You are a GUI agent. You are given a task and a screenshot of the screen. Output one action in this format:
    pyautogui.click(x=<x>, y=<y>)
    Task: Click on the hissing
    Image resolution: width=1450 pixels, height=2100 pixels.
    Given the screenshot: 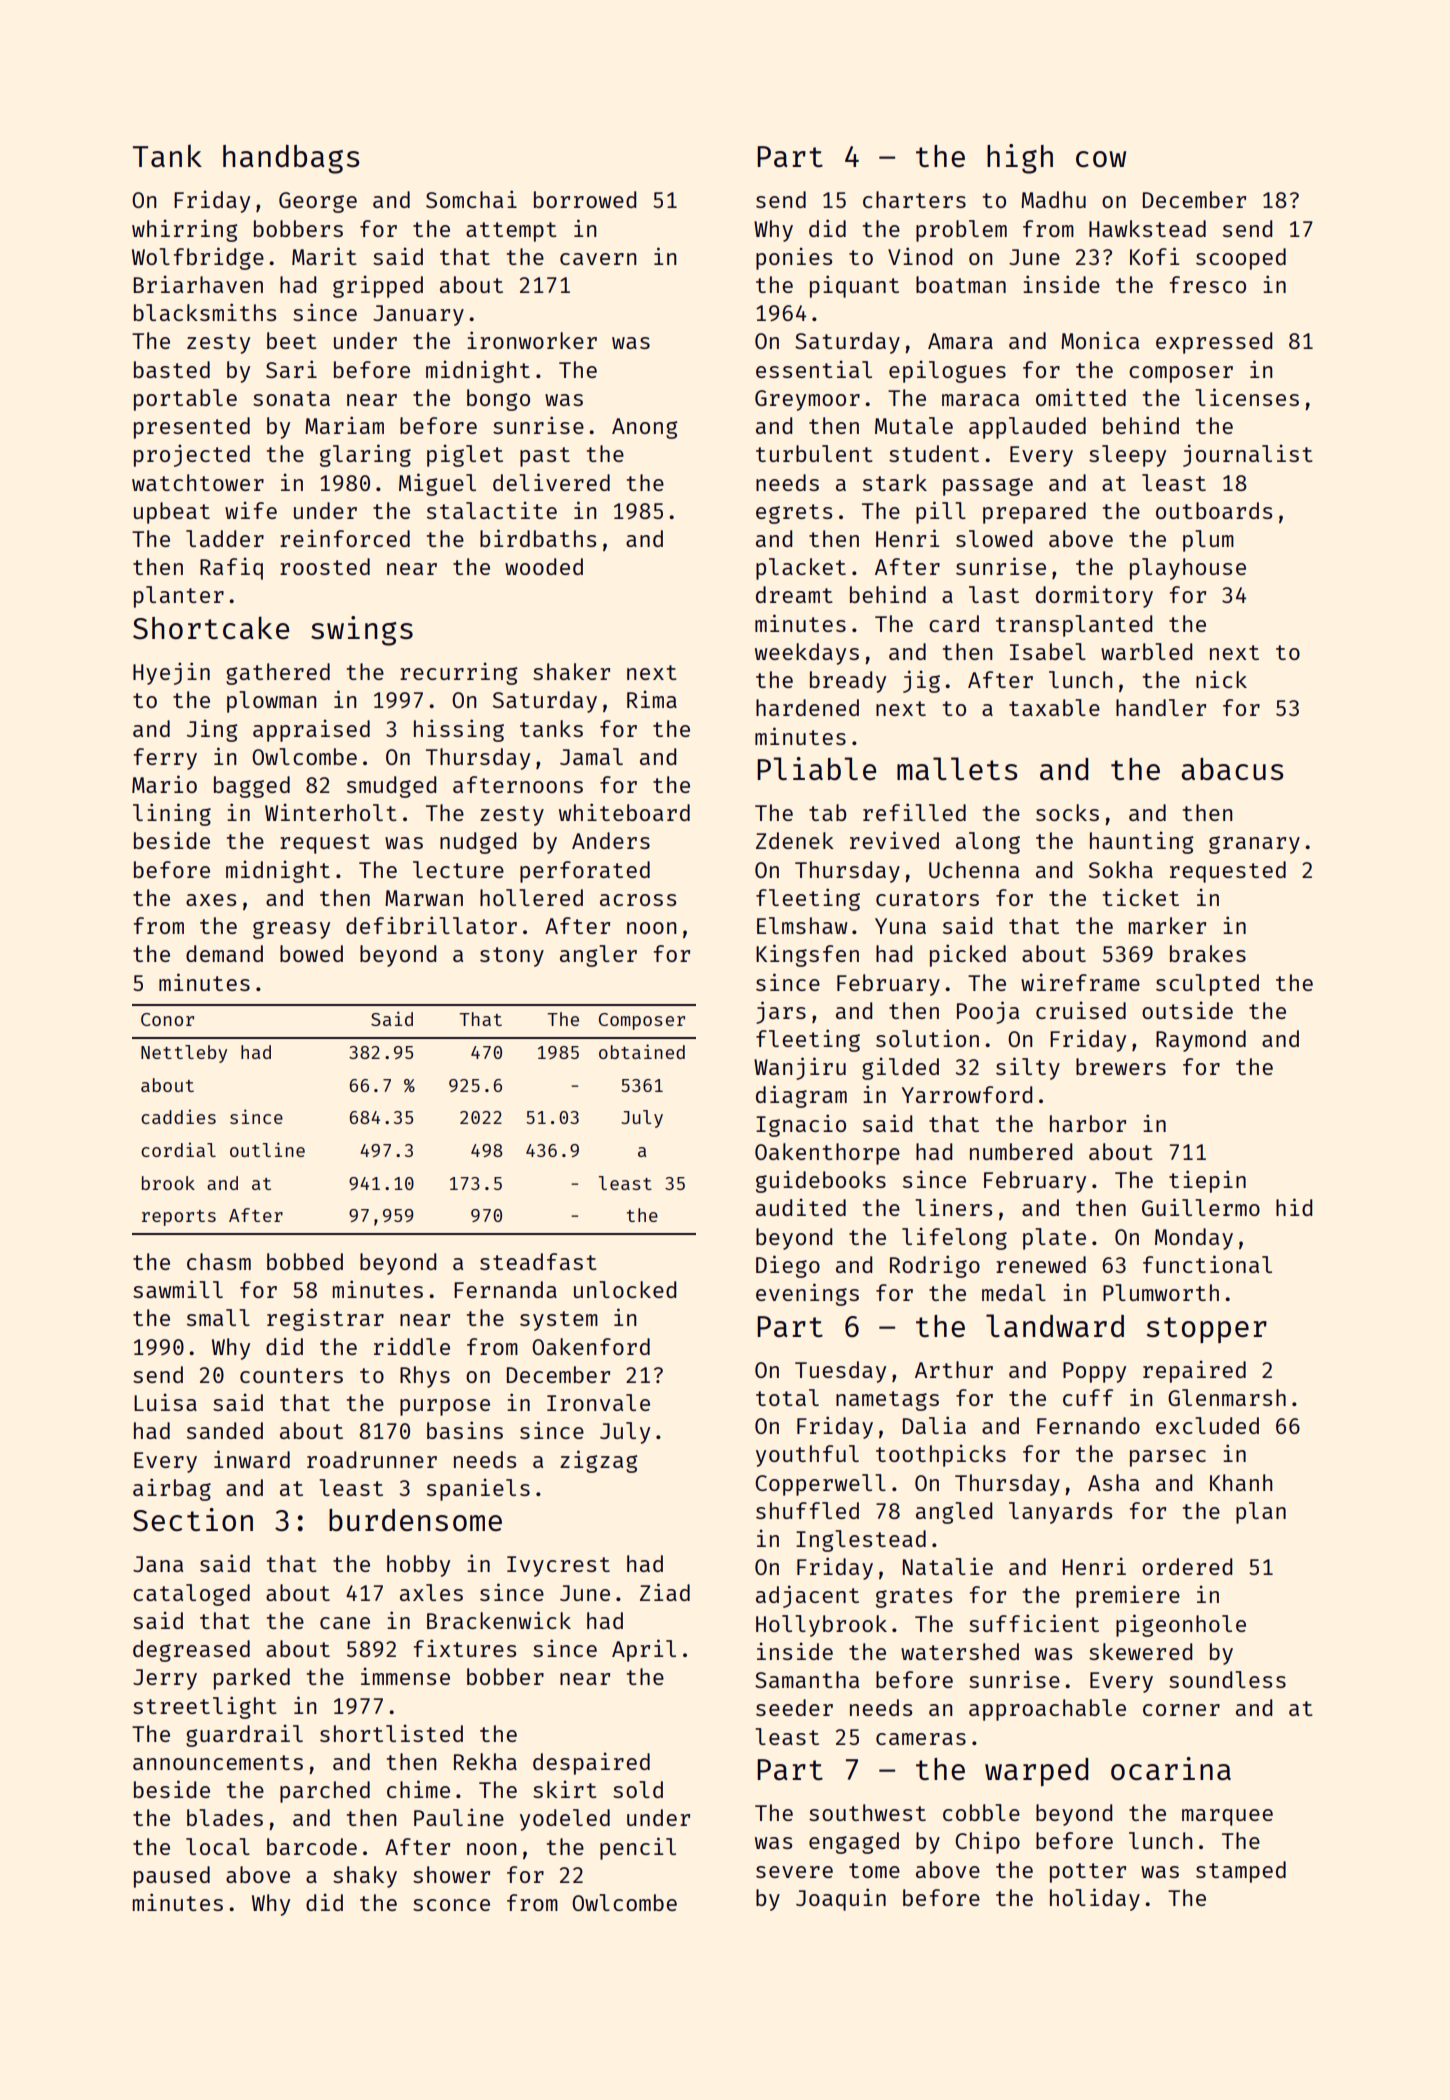 What is the action you would take?
    pyautogui.click(x=459, y=730)
